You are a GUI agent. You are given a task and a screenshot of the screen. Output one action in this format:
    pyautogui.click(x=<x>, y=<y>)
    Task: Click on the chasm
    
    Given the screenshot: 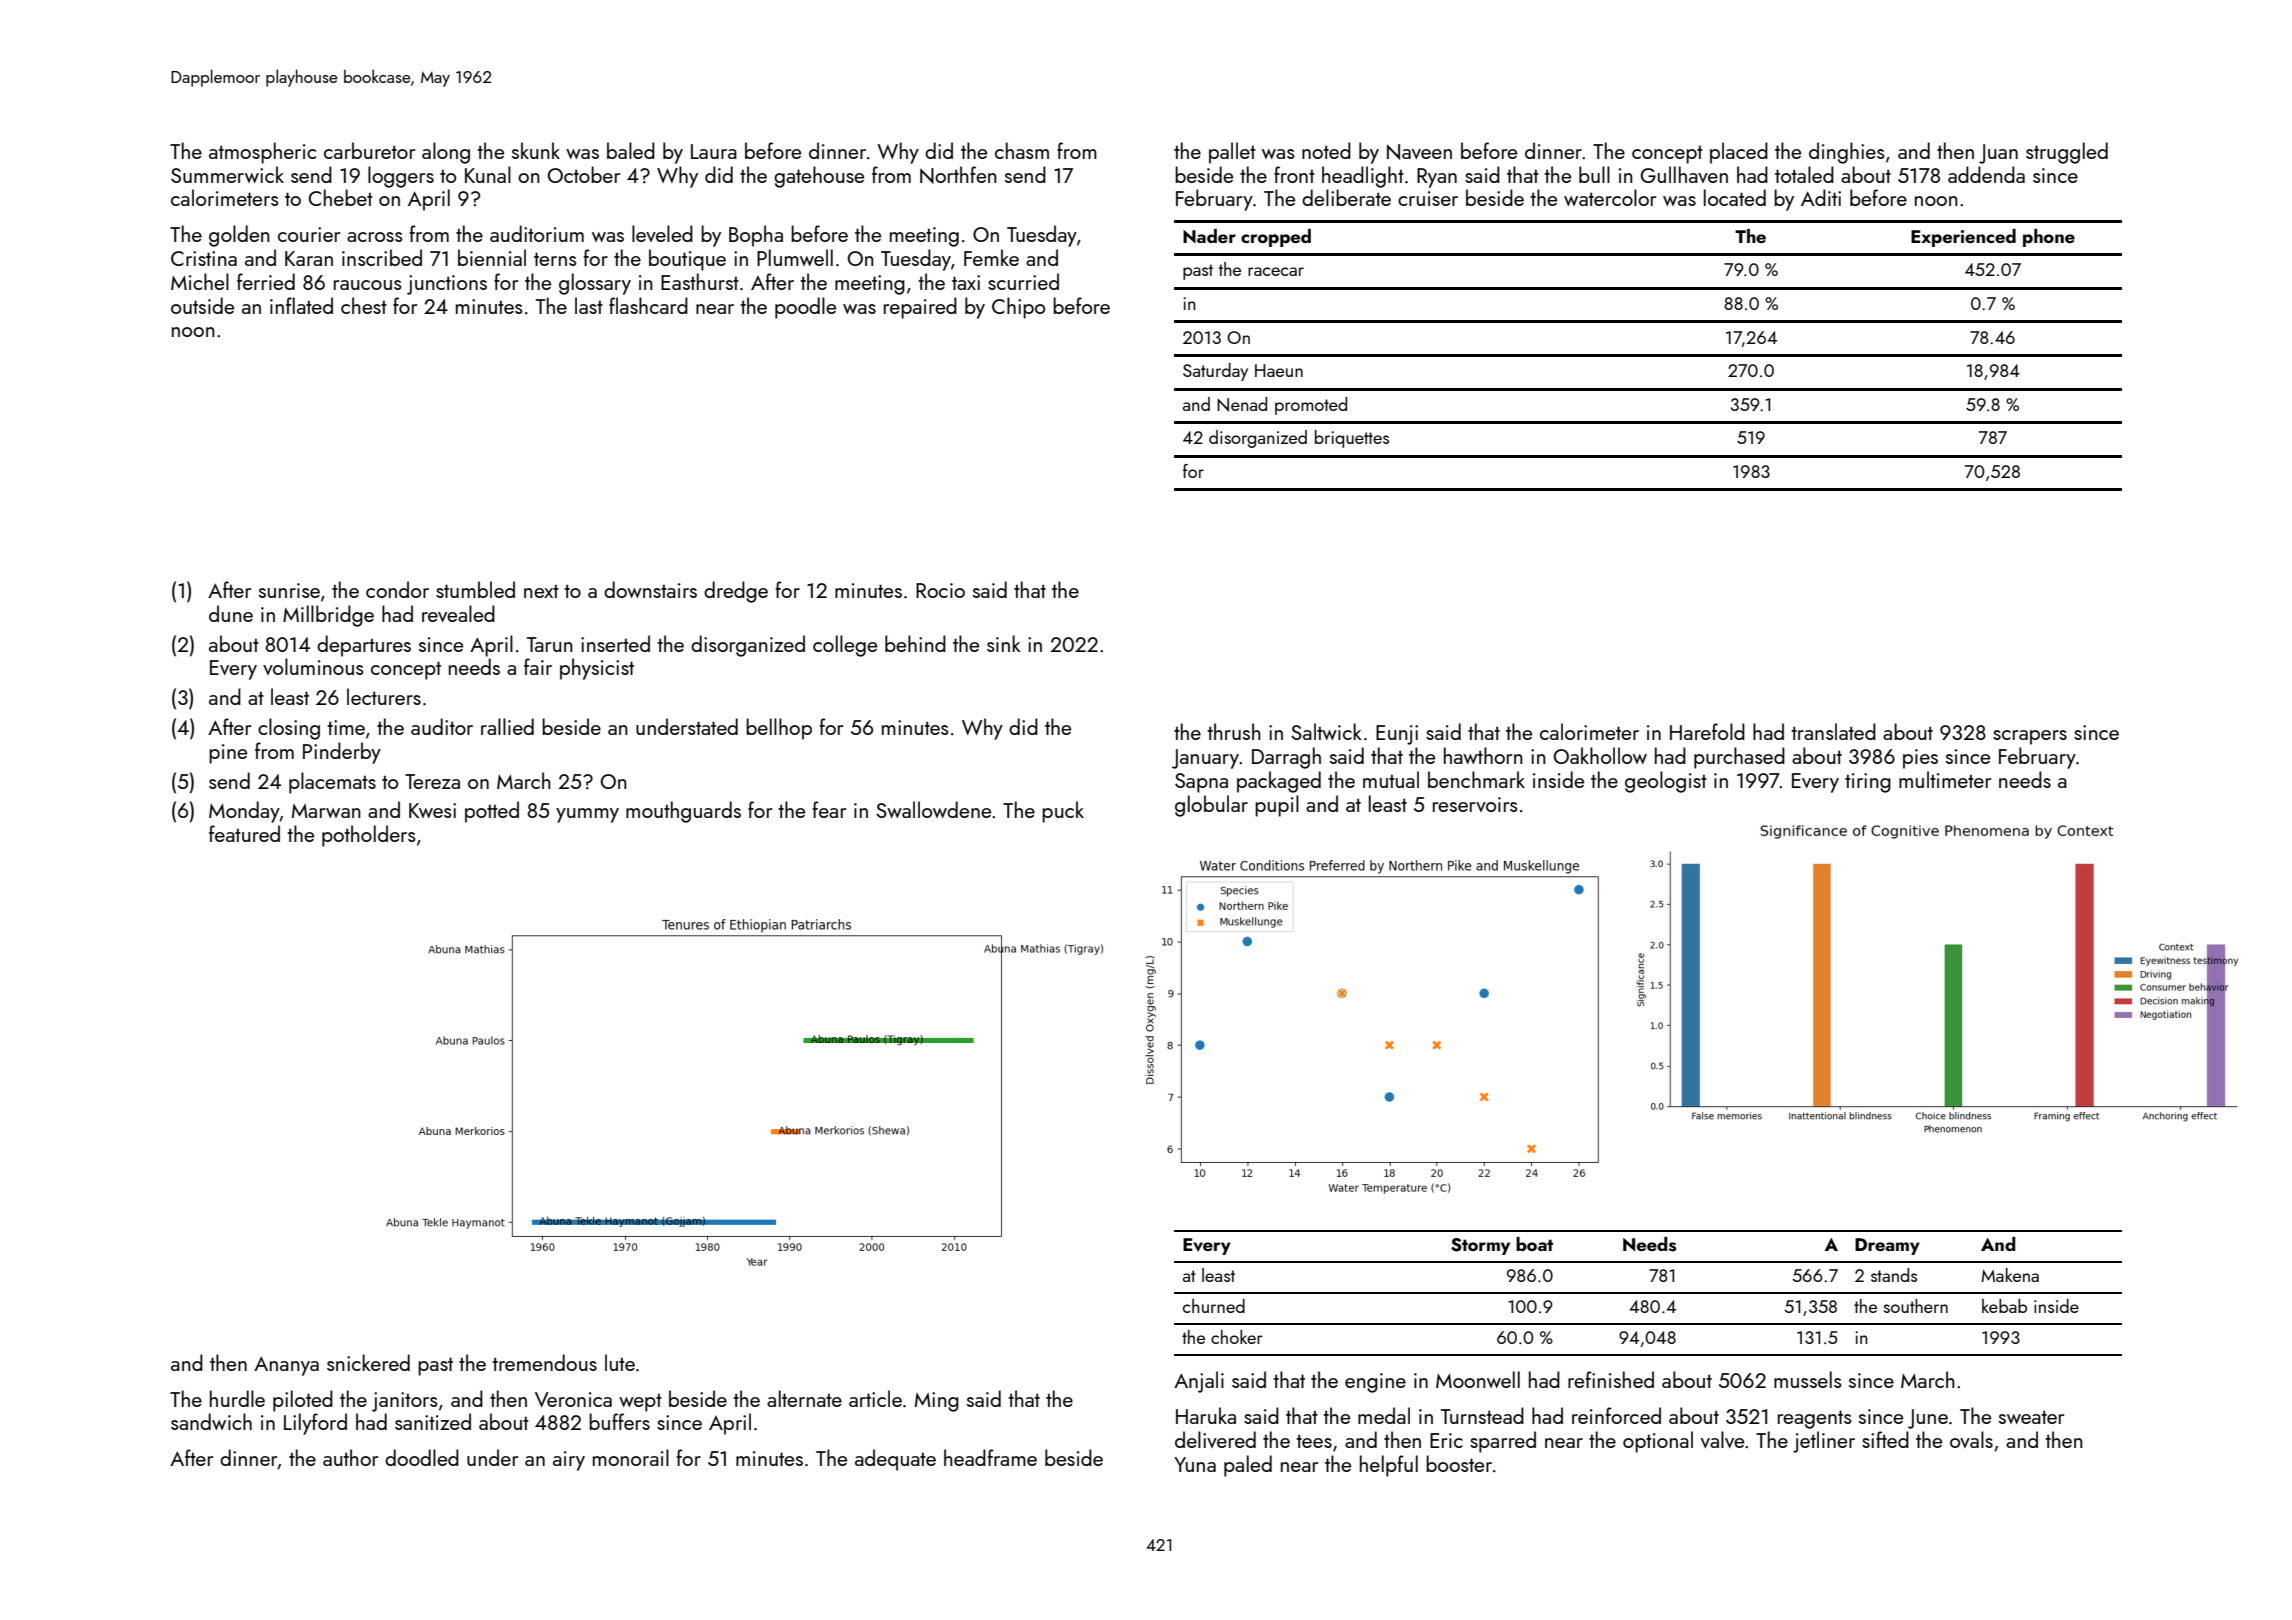 What is the action you would take?
    pyautogui.click(x=1022, y=150)
